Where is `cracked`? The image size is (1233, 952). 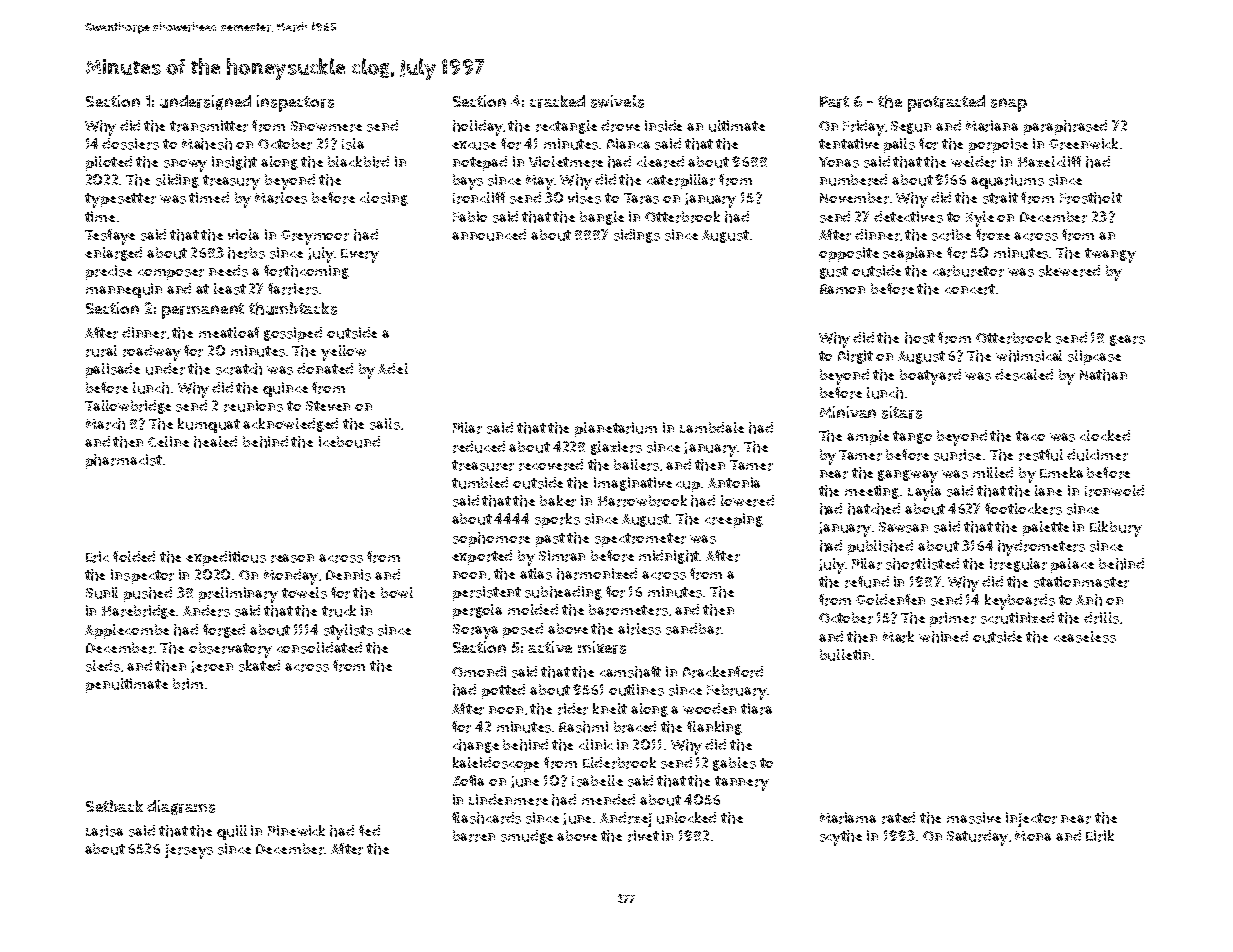 cracked is located at coordinates (557, 101).
